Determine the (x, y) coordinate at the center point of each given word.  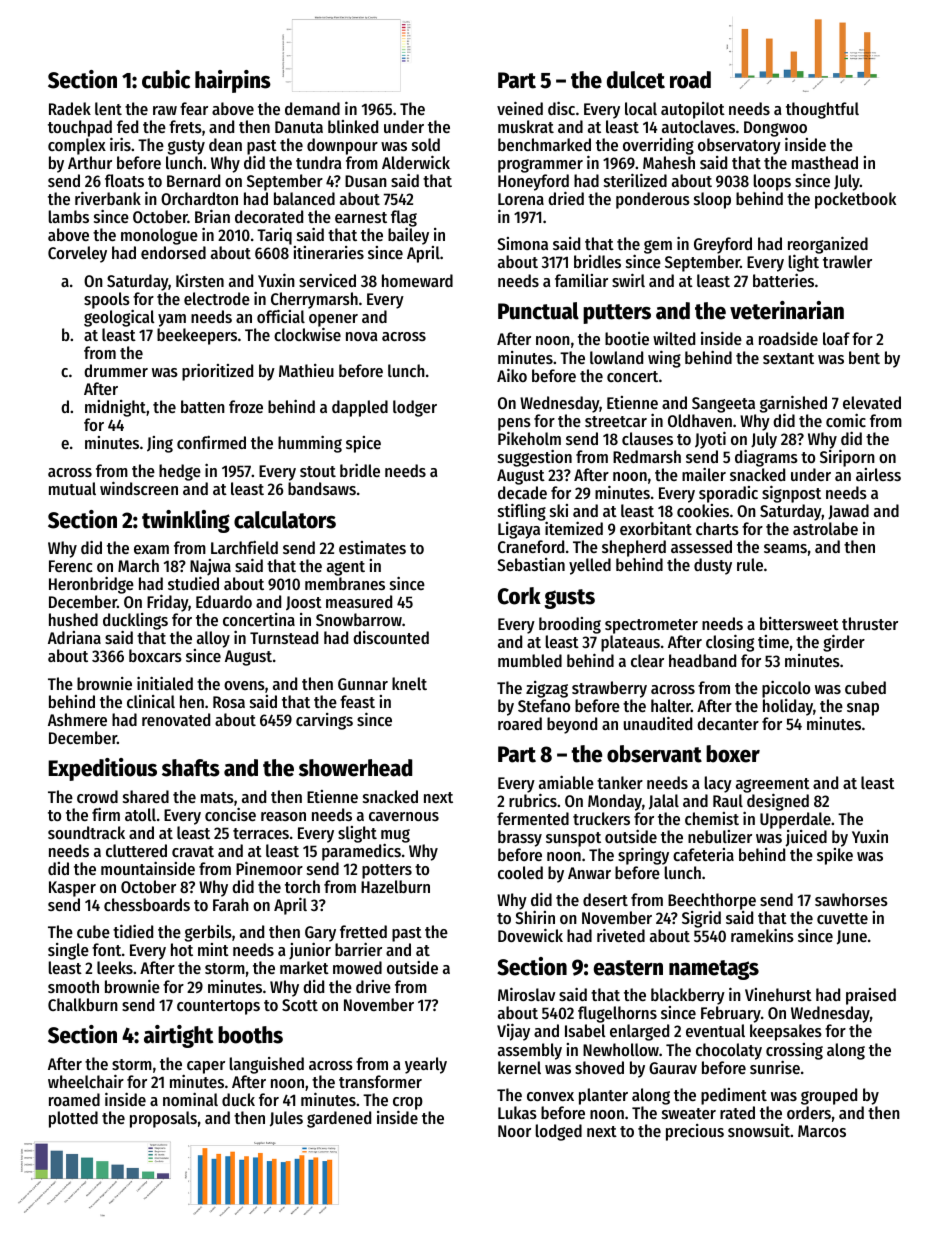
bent (864, 357)
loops (772, 182)
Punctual (538, 311)
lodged (559, 1132)
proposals (163, 1119)
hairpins (233, 81)
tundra (319, 162)
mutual (72, 488)
